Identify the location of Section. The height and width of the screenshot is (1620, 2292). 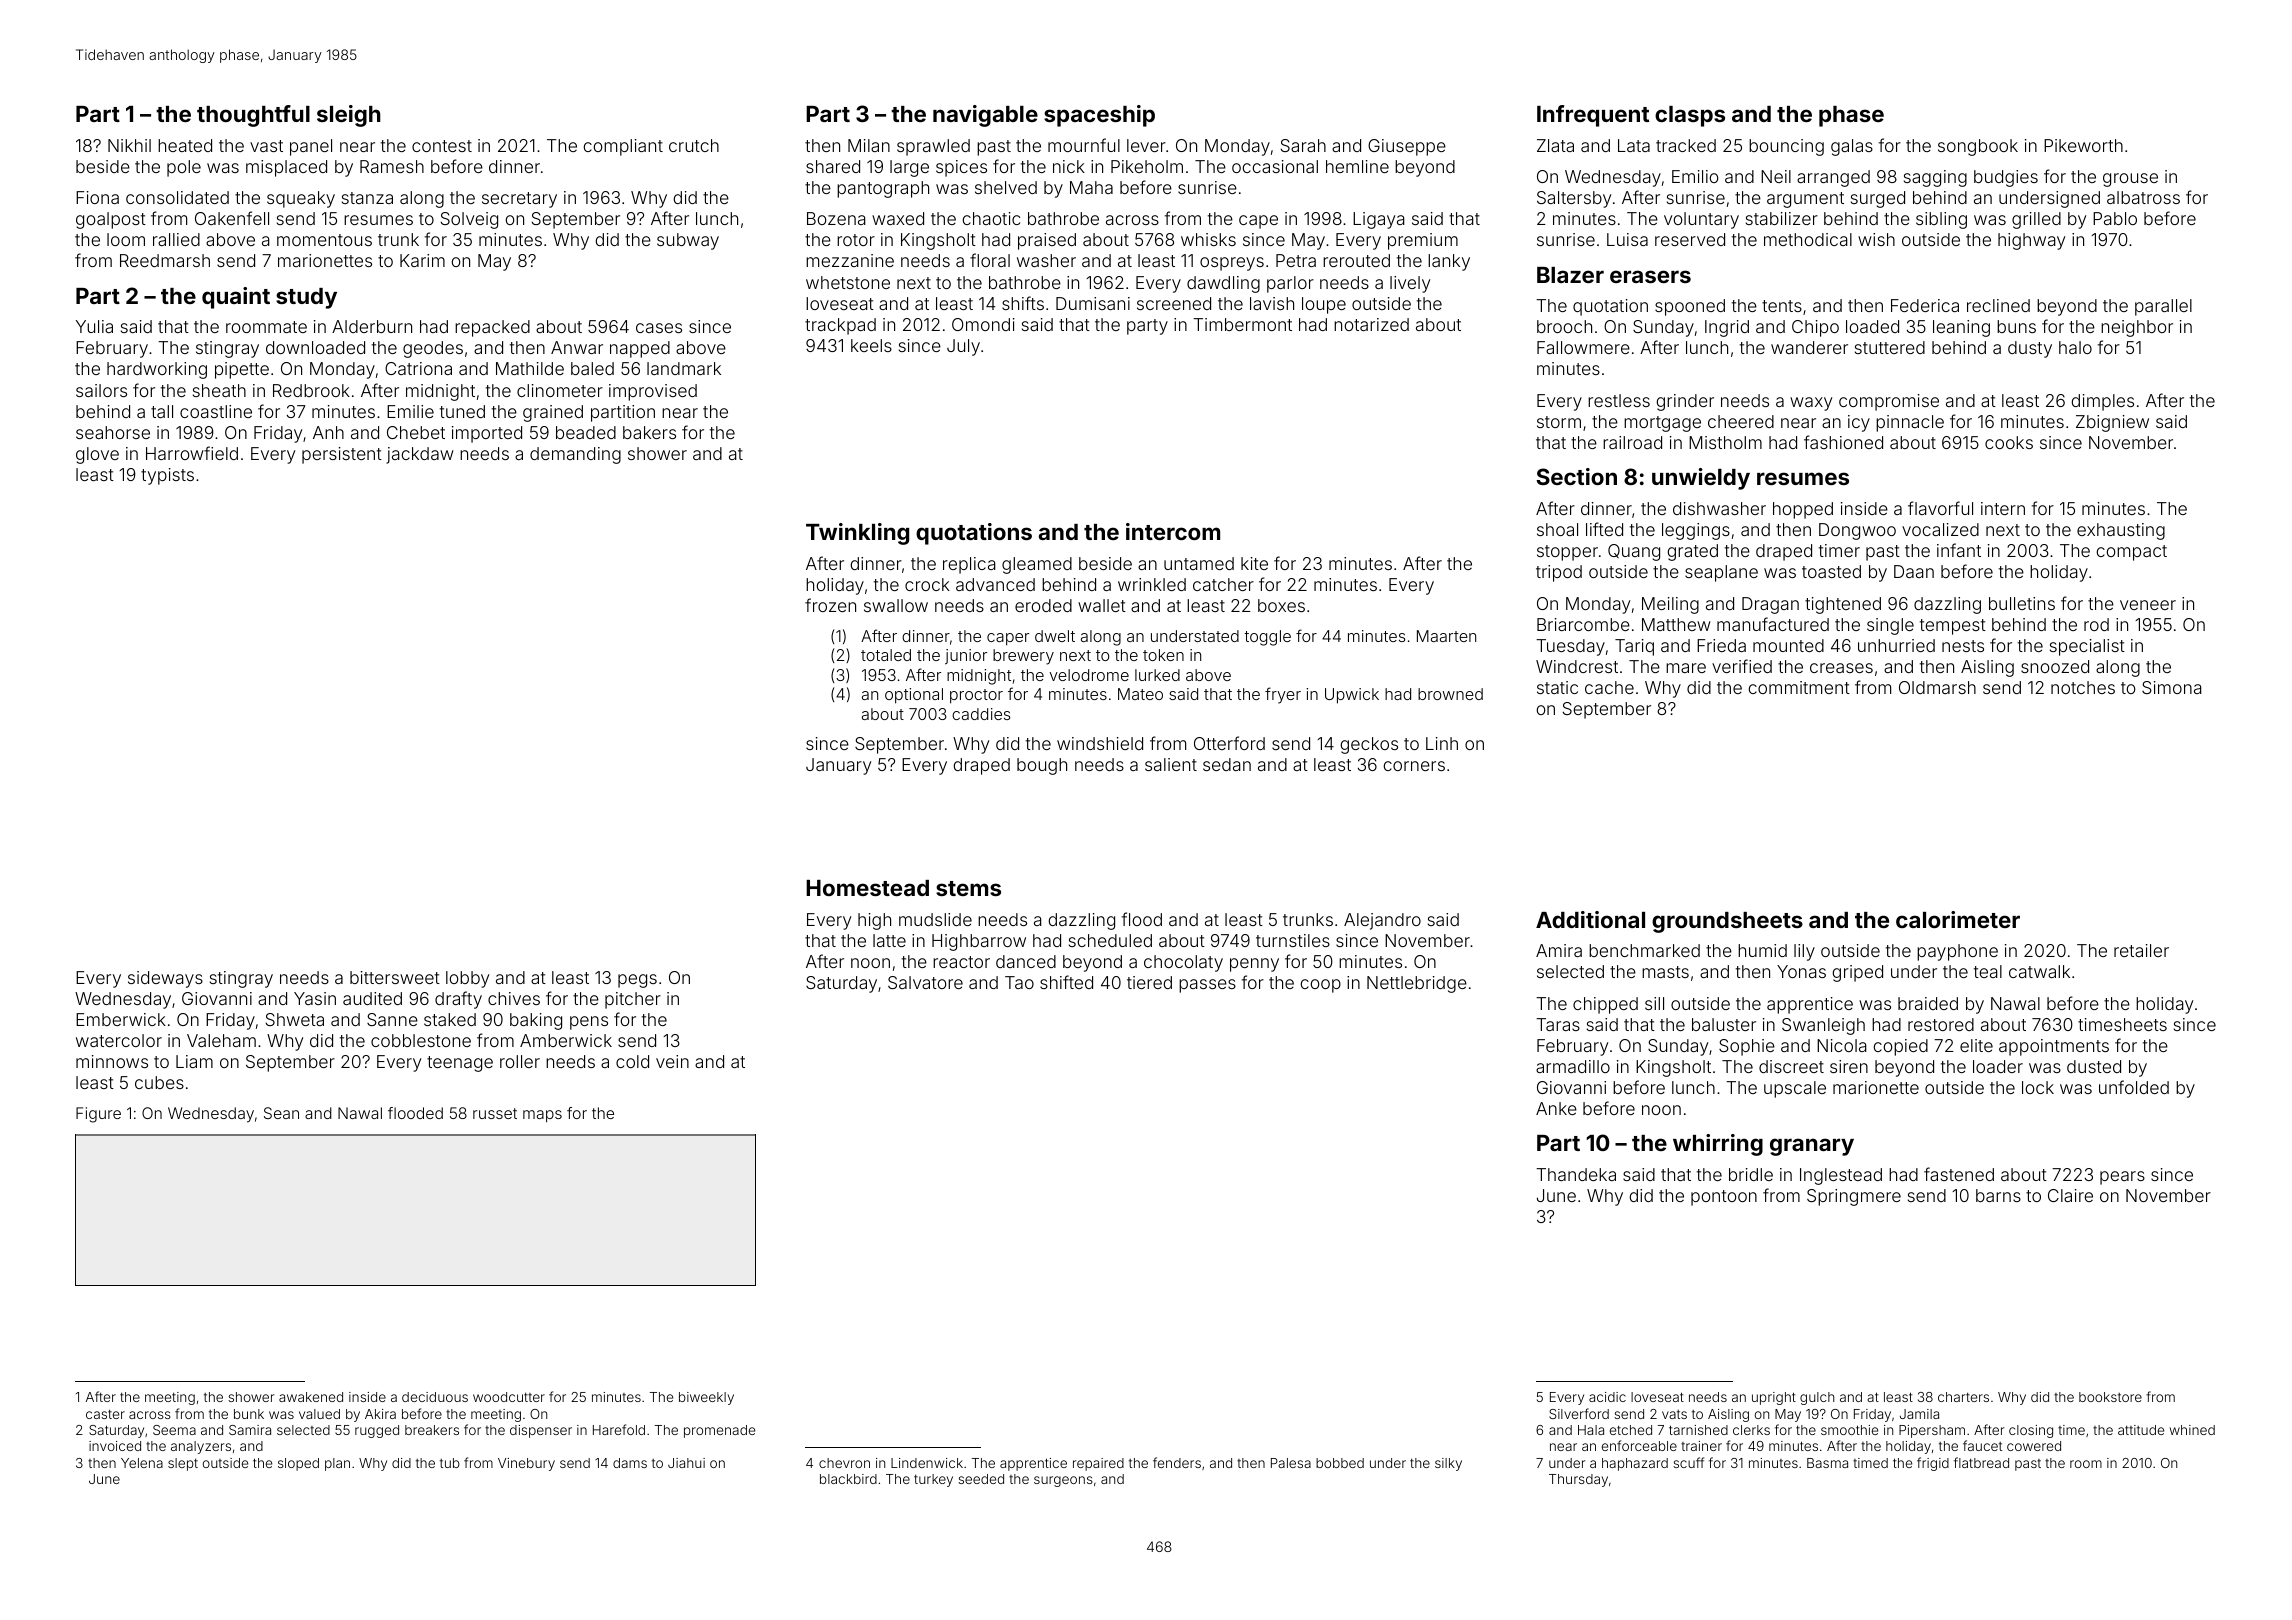
(1576, 476).
